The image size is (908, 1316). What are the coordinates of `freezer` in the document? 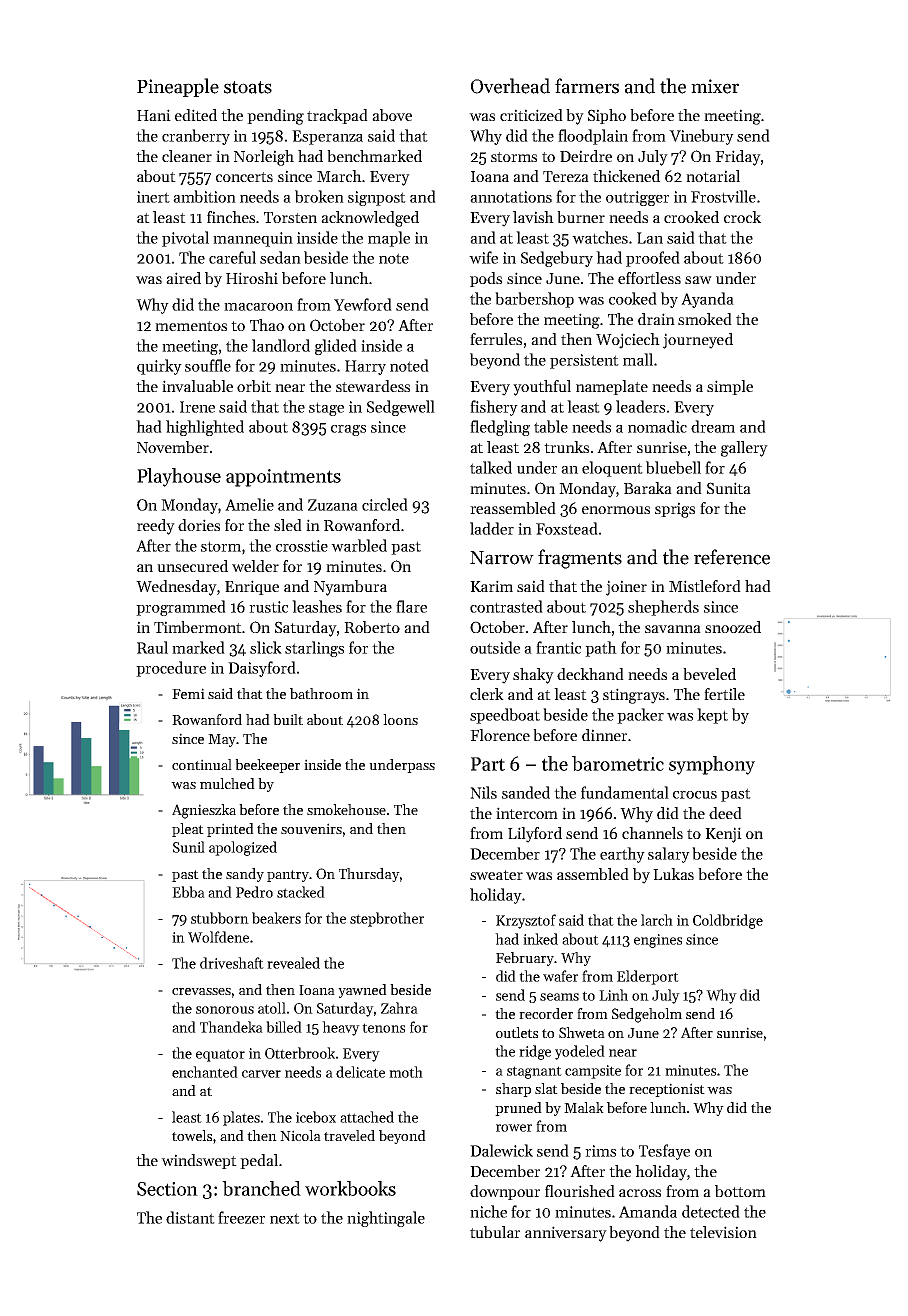 It's located at (241, 1217).
